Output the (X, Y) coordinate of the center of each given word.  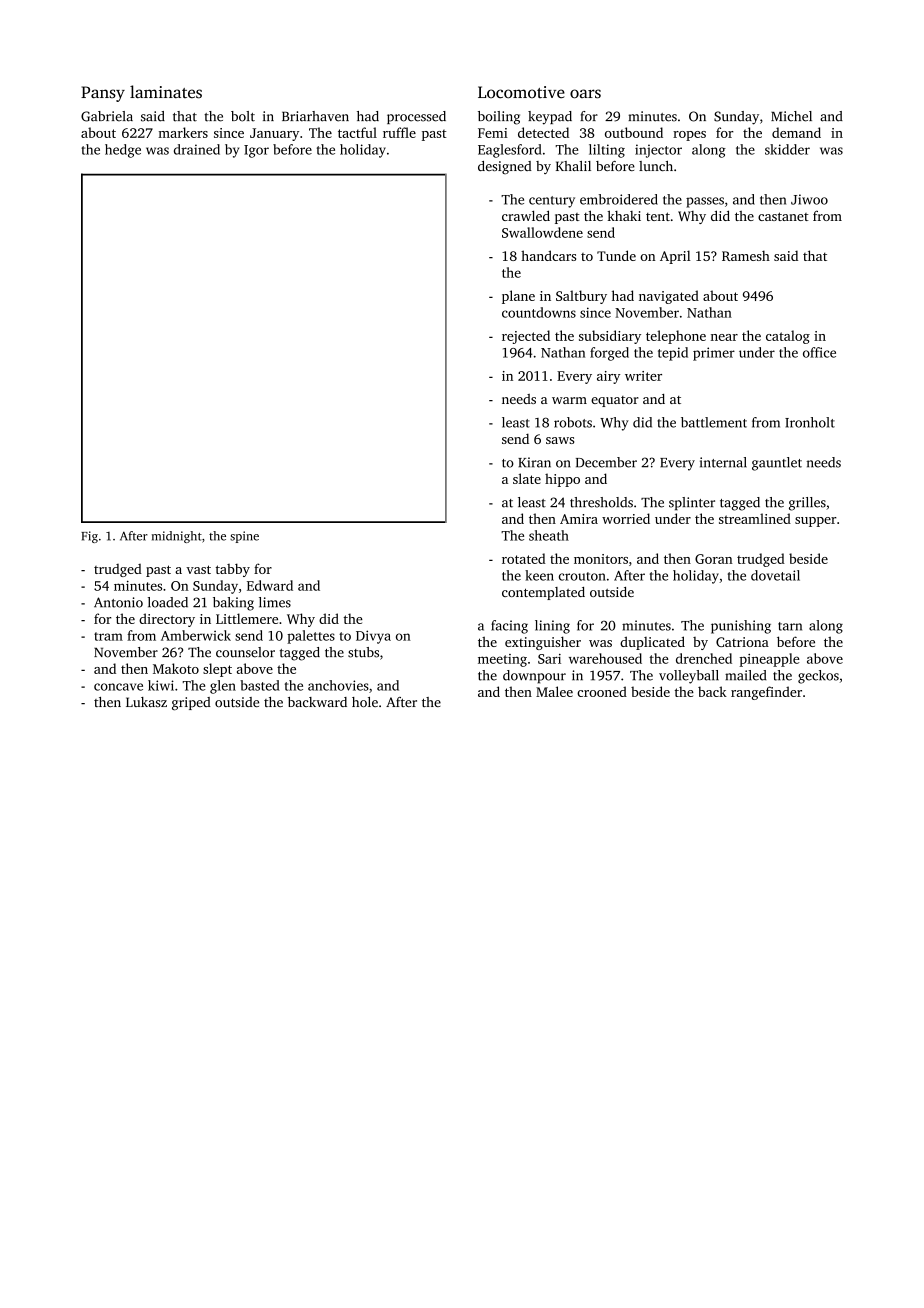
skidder (787, 149)
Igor (256, 151)
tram (108, 636)
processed (416, 117)
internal (723, 462)
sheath (549, 535)
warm (569, 400)
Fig (89, 537)
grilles (807, 504)
